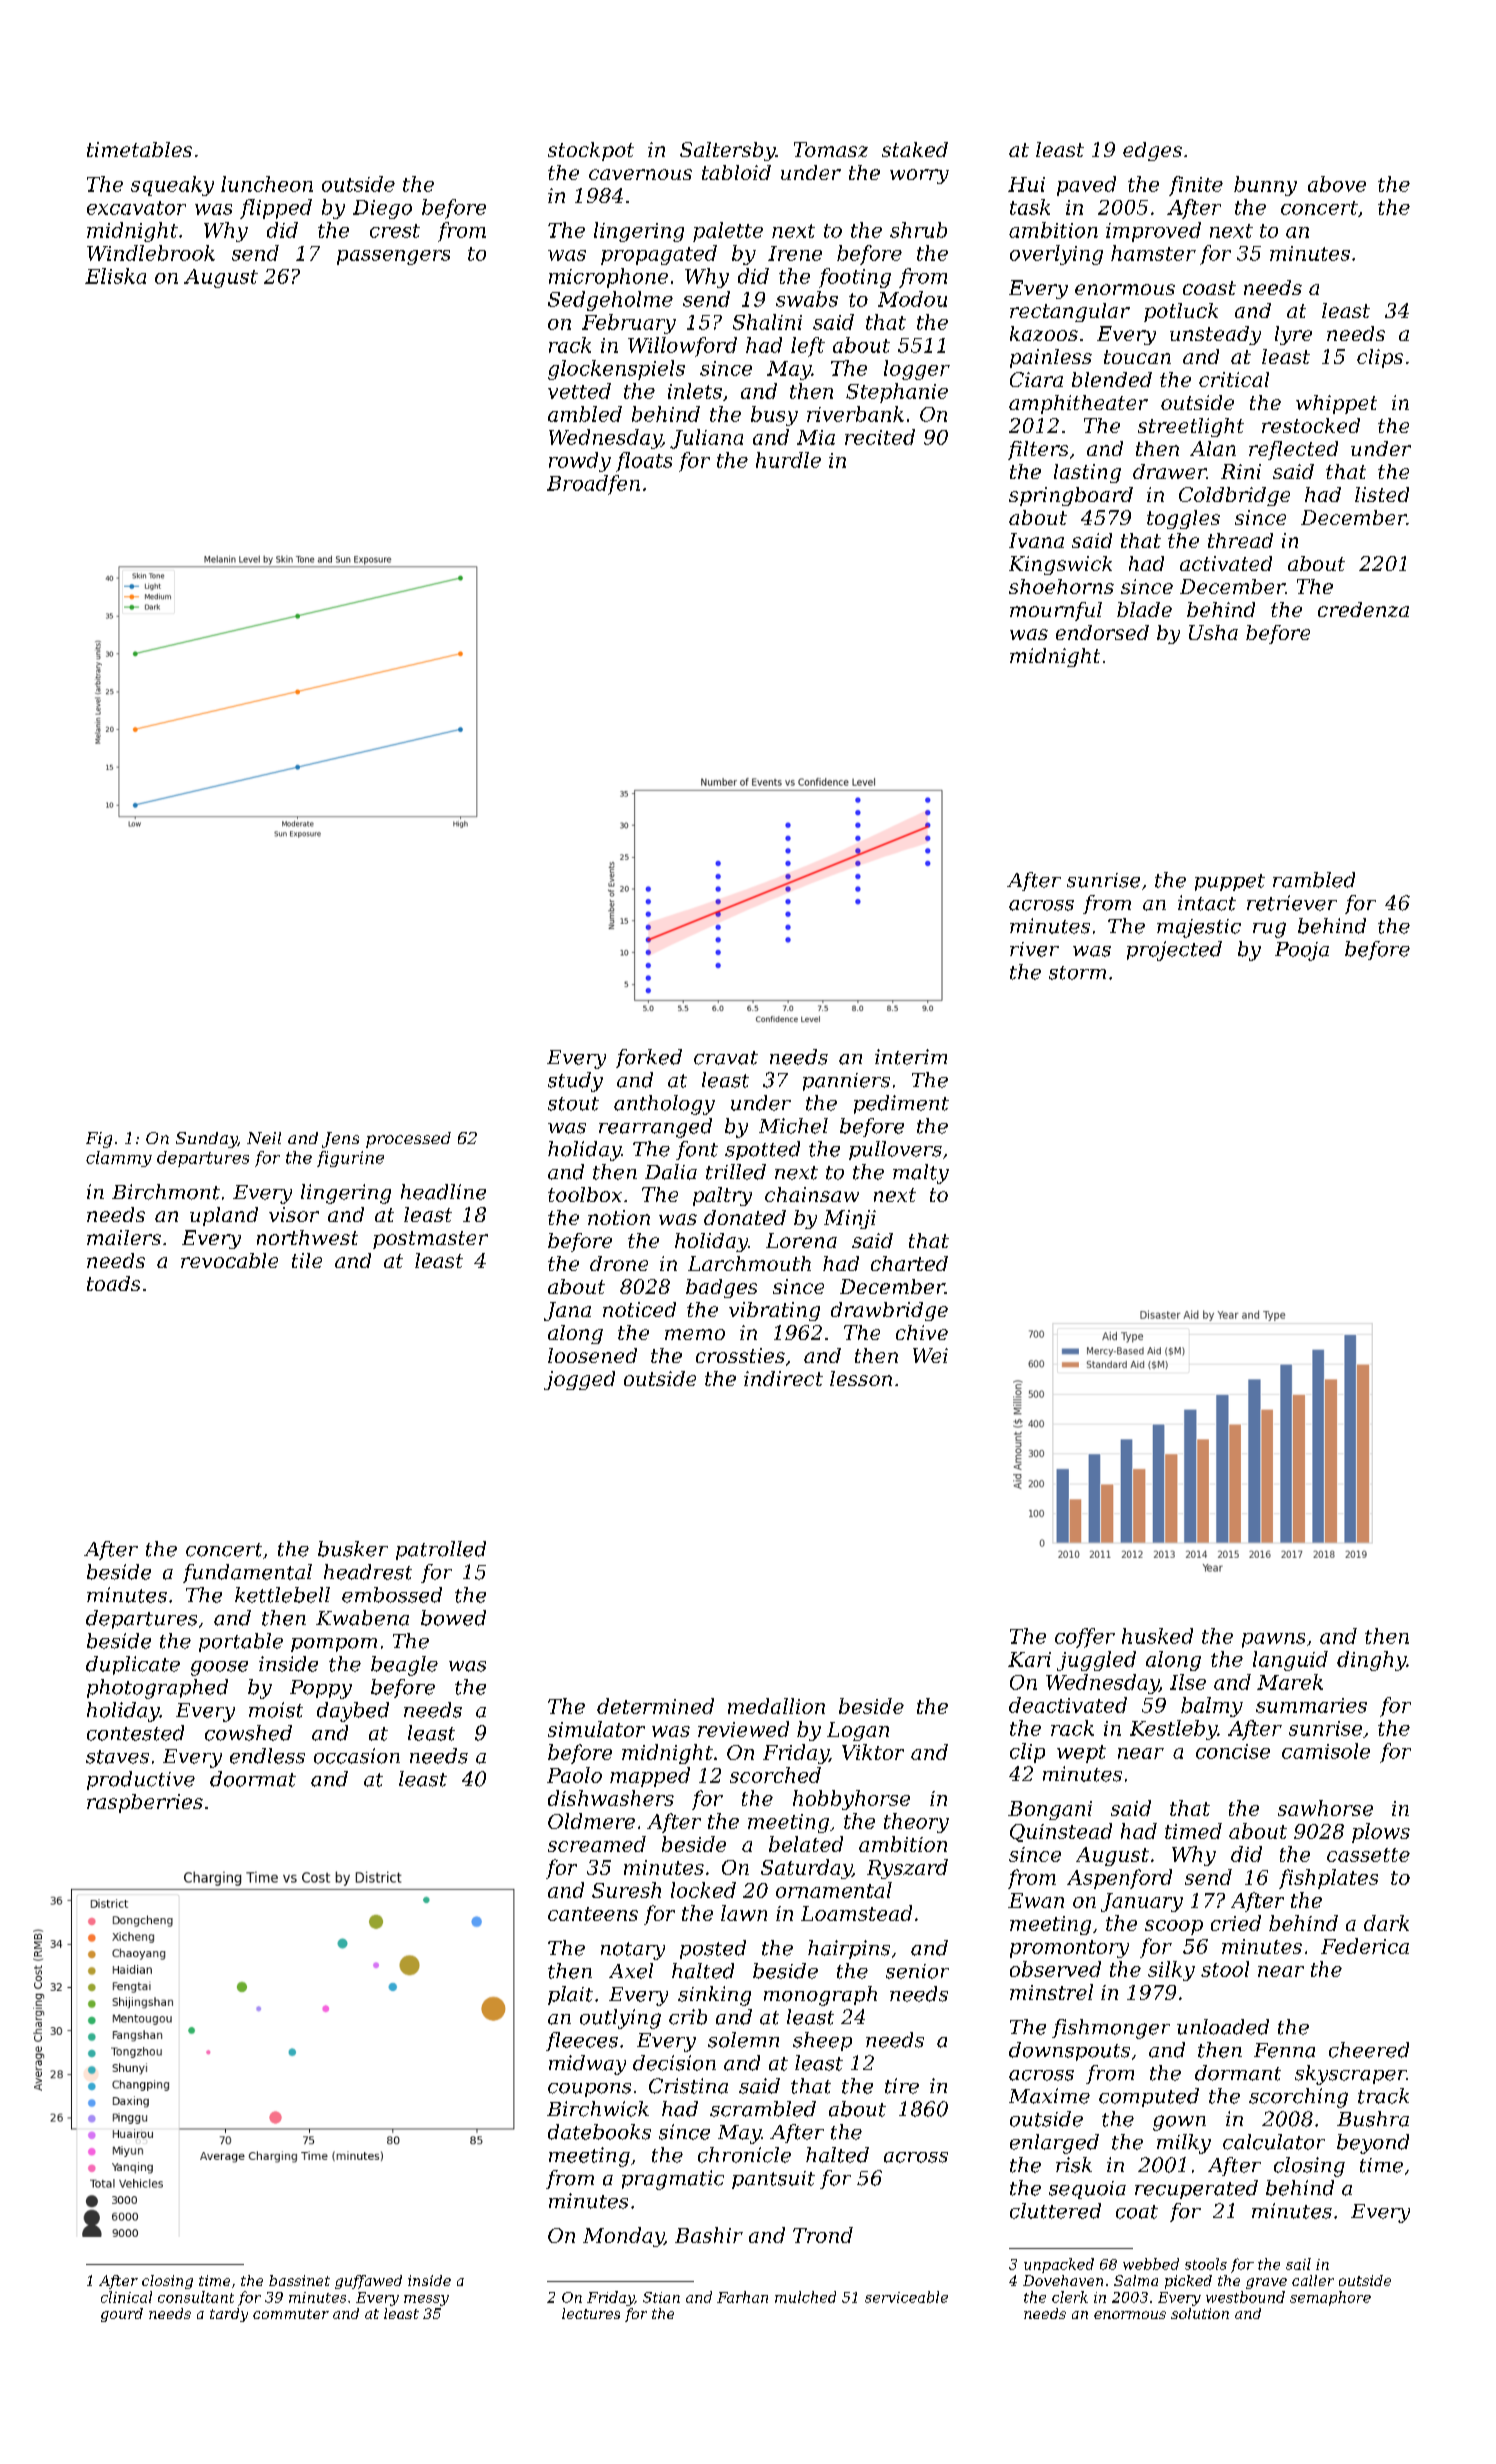 This image has height=2464, width=1496. I want to click on Jens, so click(340, 1140).
